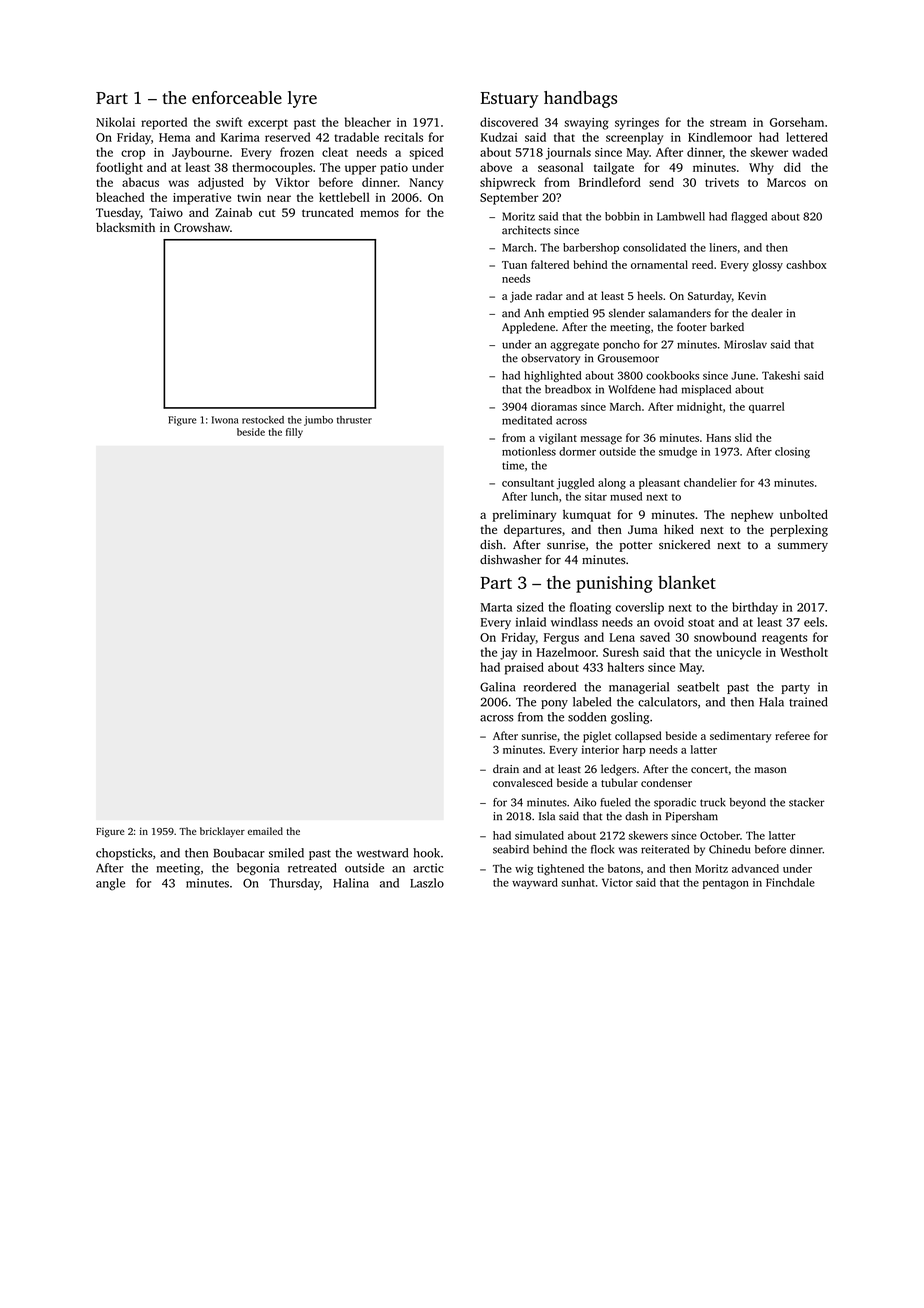 This image has width=924, height=1308. Describe the element at coordinates (497, 687) in the image. I see `Galina` at that location.
